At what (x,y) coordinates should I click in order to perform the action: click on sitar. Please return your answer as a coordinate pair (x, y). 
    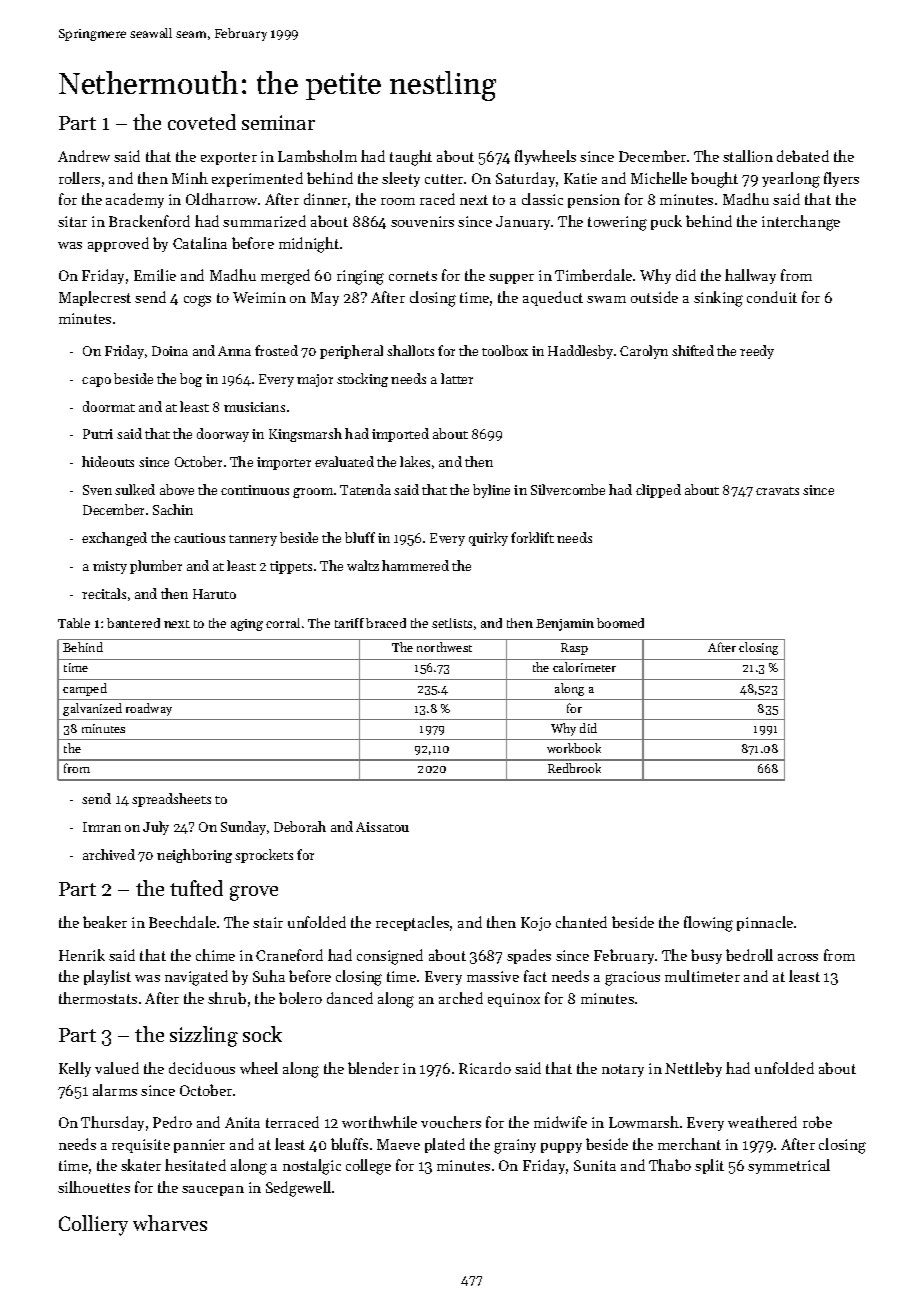
    Looking at the image, I should click on (72, 221).
